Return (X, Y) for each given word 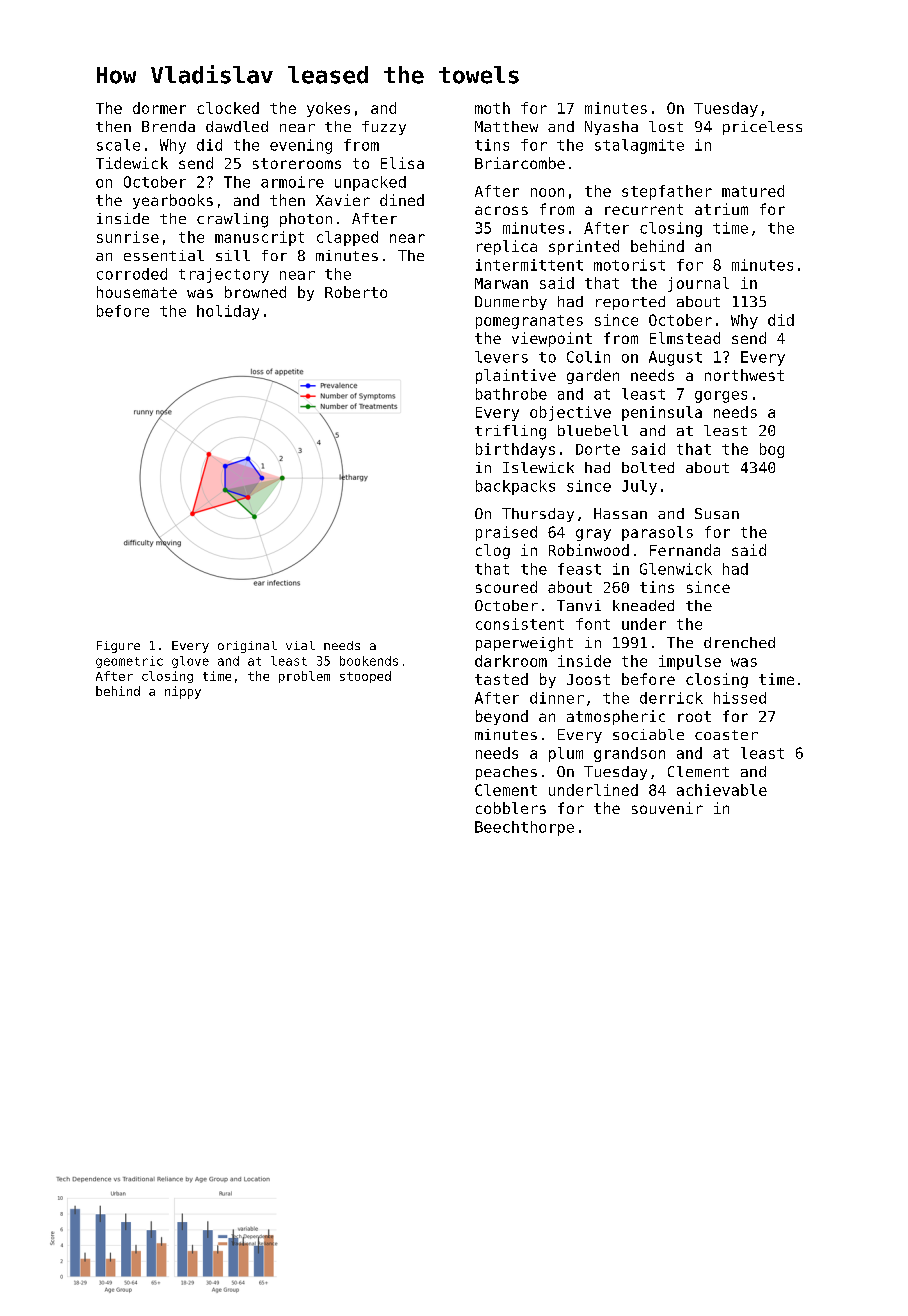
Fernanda (685, 550)
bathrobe (511, 394)
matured (753, 191)
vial (300, 645)
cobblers (511, 808)
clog (493, 551)
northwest (744, 375)
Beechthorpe (524, 828)
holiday (228, 312)
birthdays (515, 450)
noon (547, 192)
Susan (717, 513)
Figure (118, 647)
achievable (722, 790)
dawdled (237, 126)
